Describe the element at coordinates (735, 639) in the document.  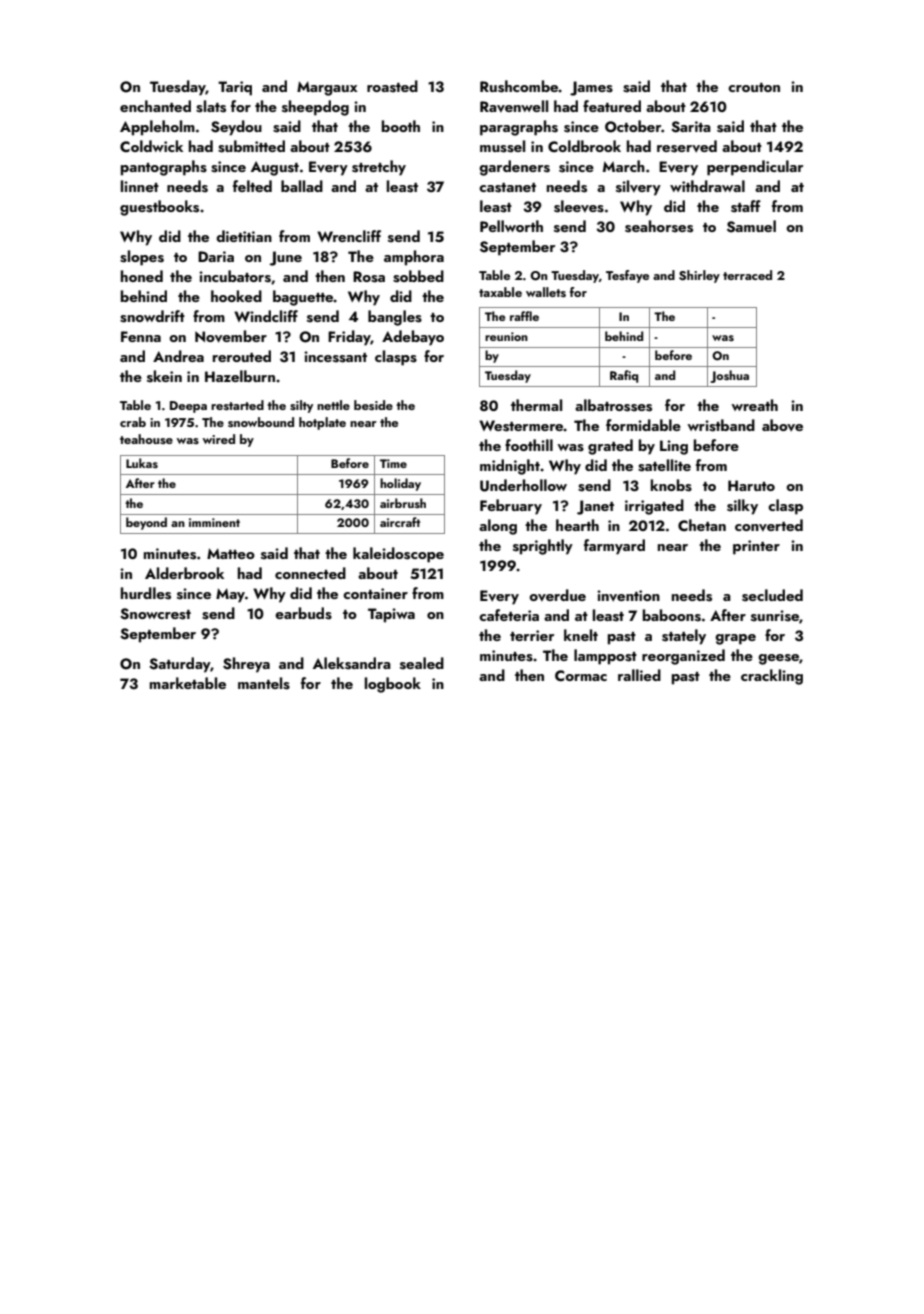
I see `grape` at that location.
